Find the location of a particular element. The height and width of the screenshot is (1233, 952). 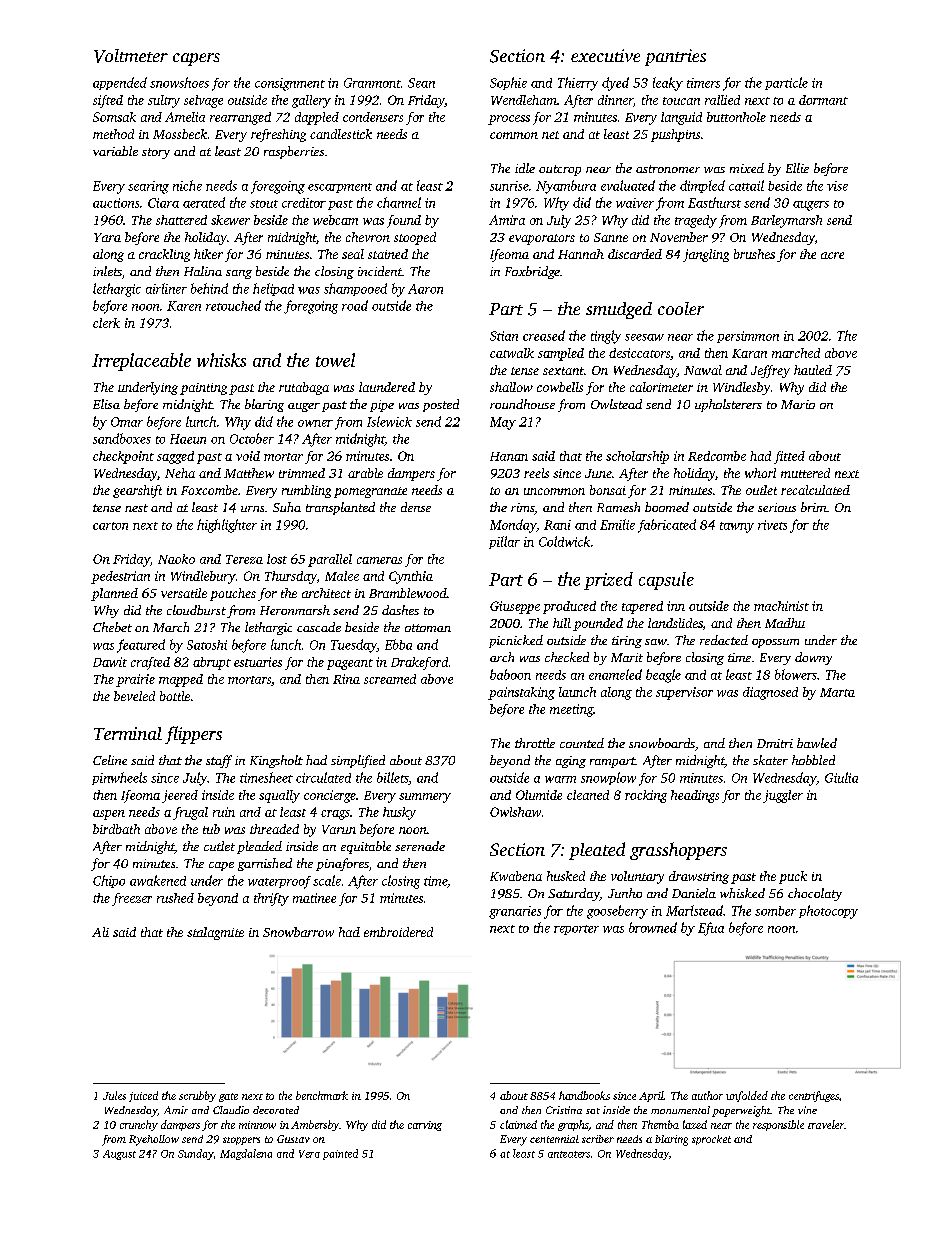

Bramblewood is located at coordinates (408, 593).
